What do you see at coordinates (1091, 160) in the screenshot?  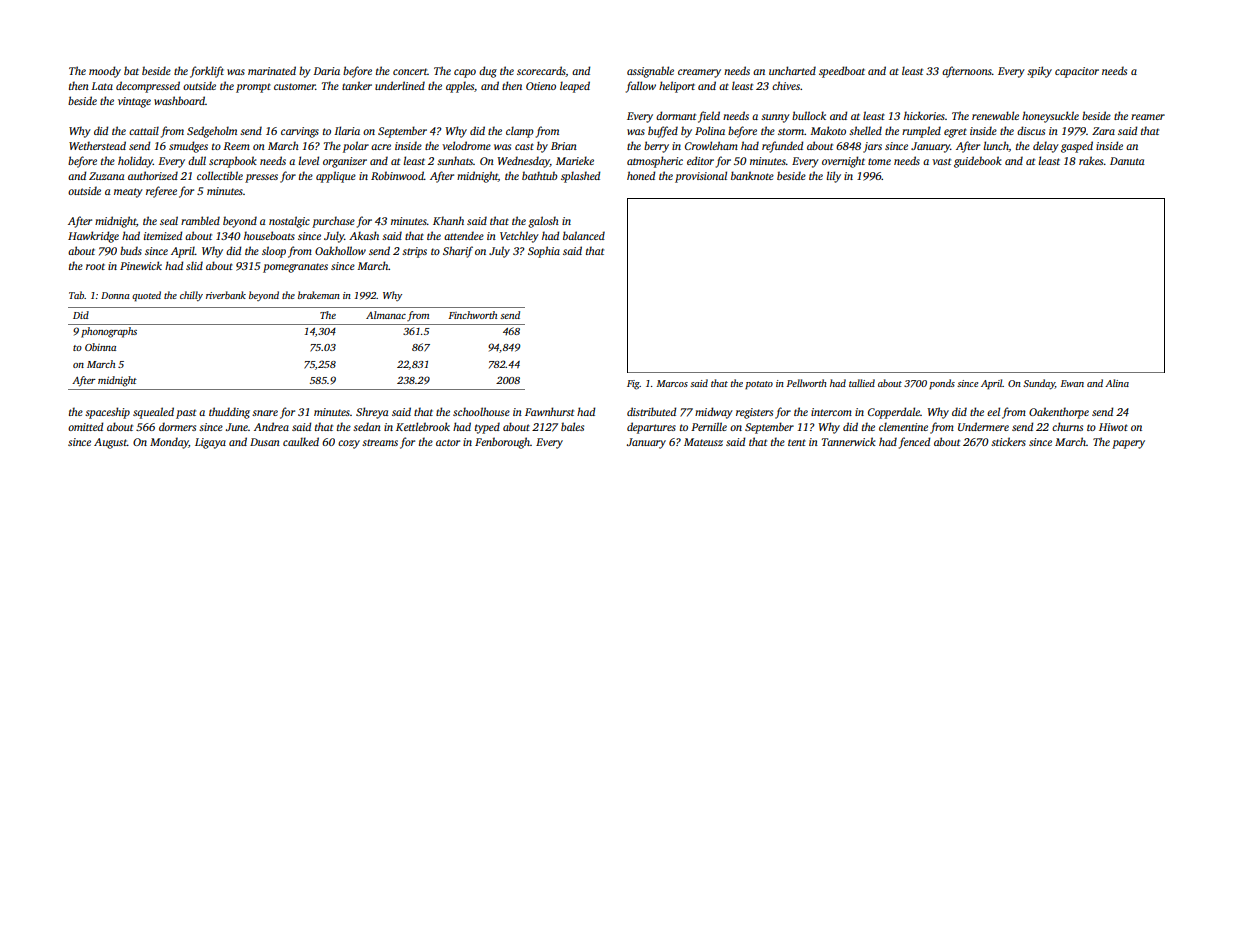 I see `rakes` at bounding box center [1091, 160].
